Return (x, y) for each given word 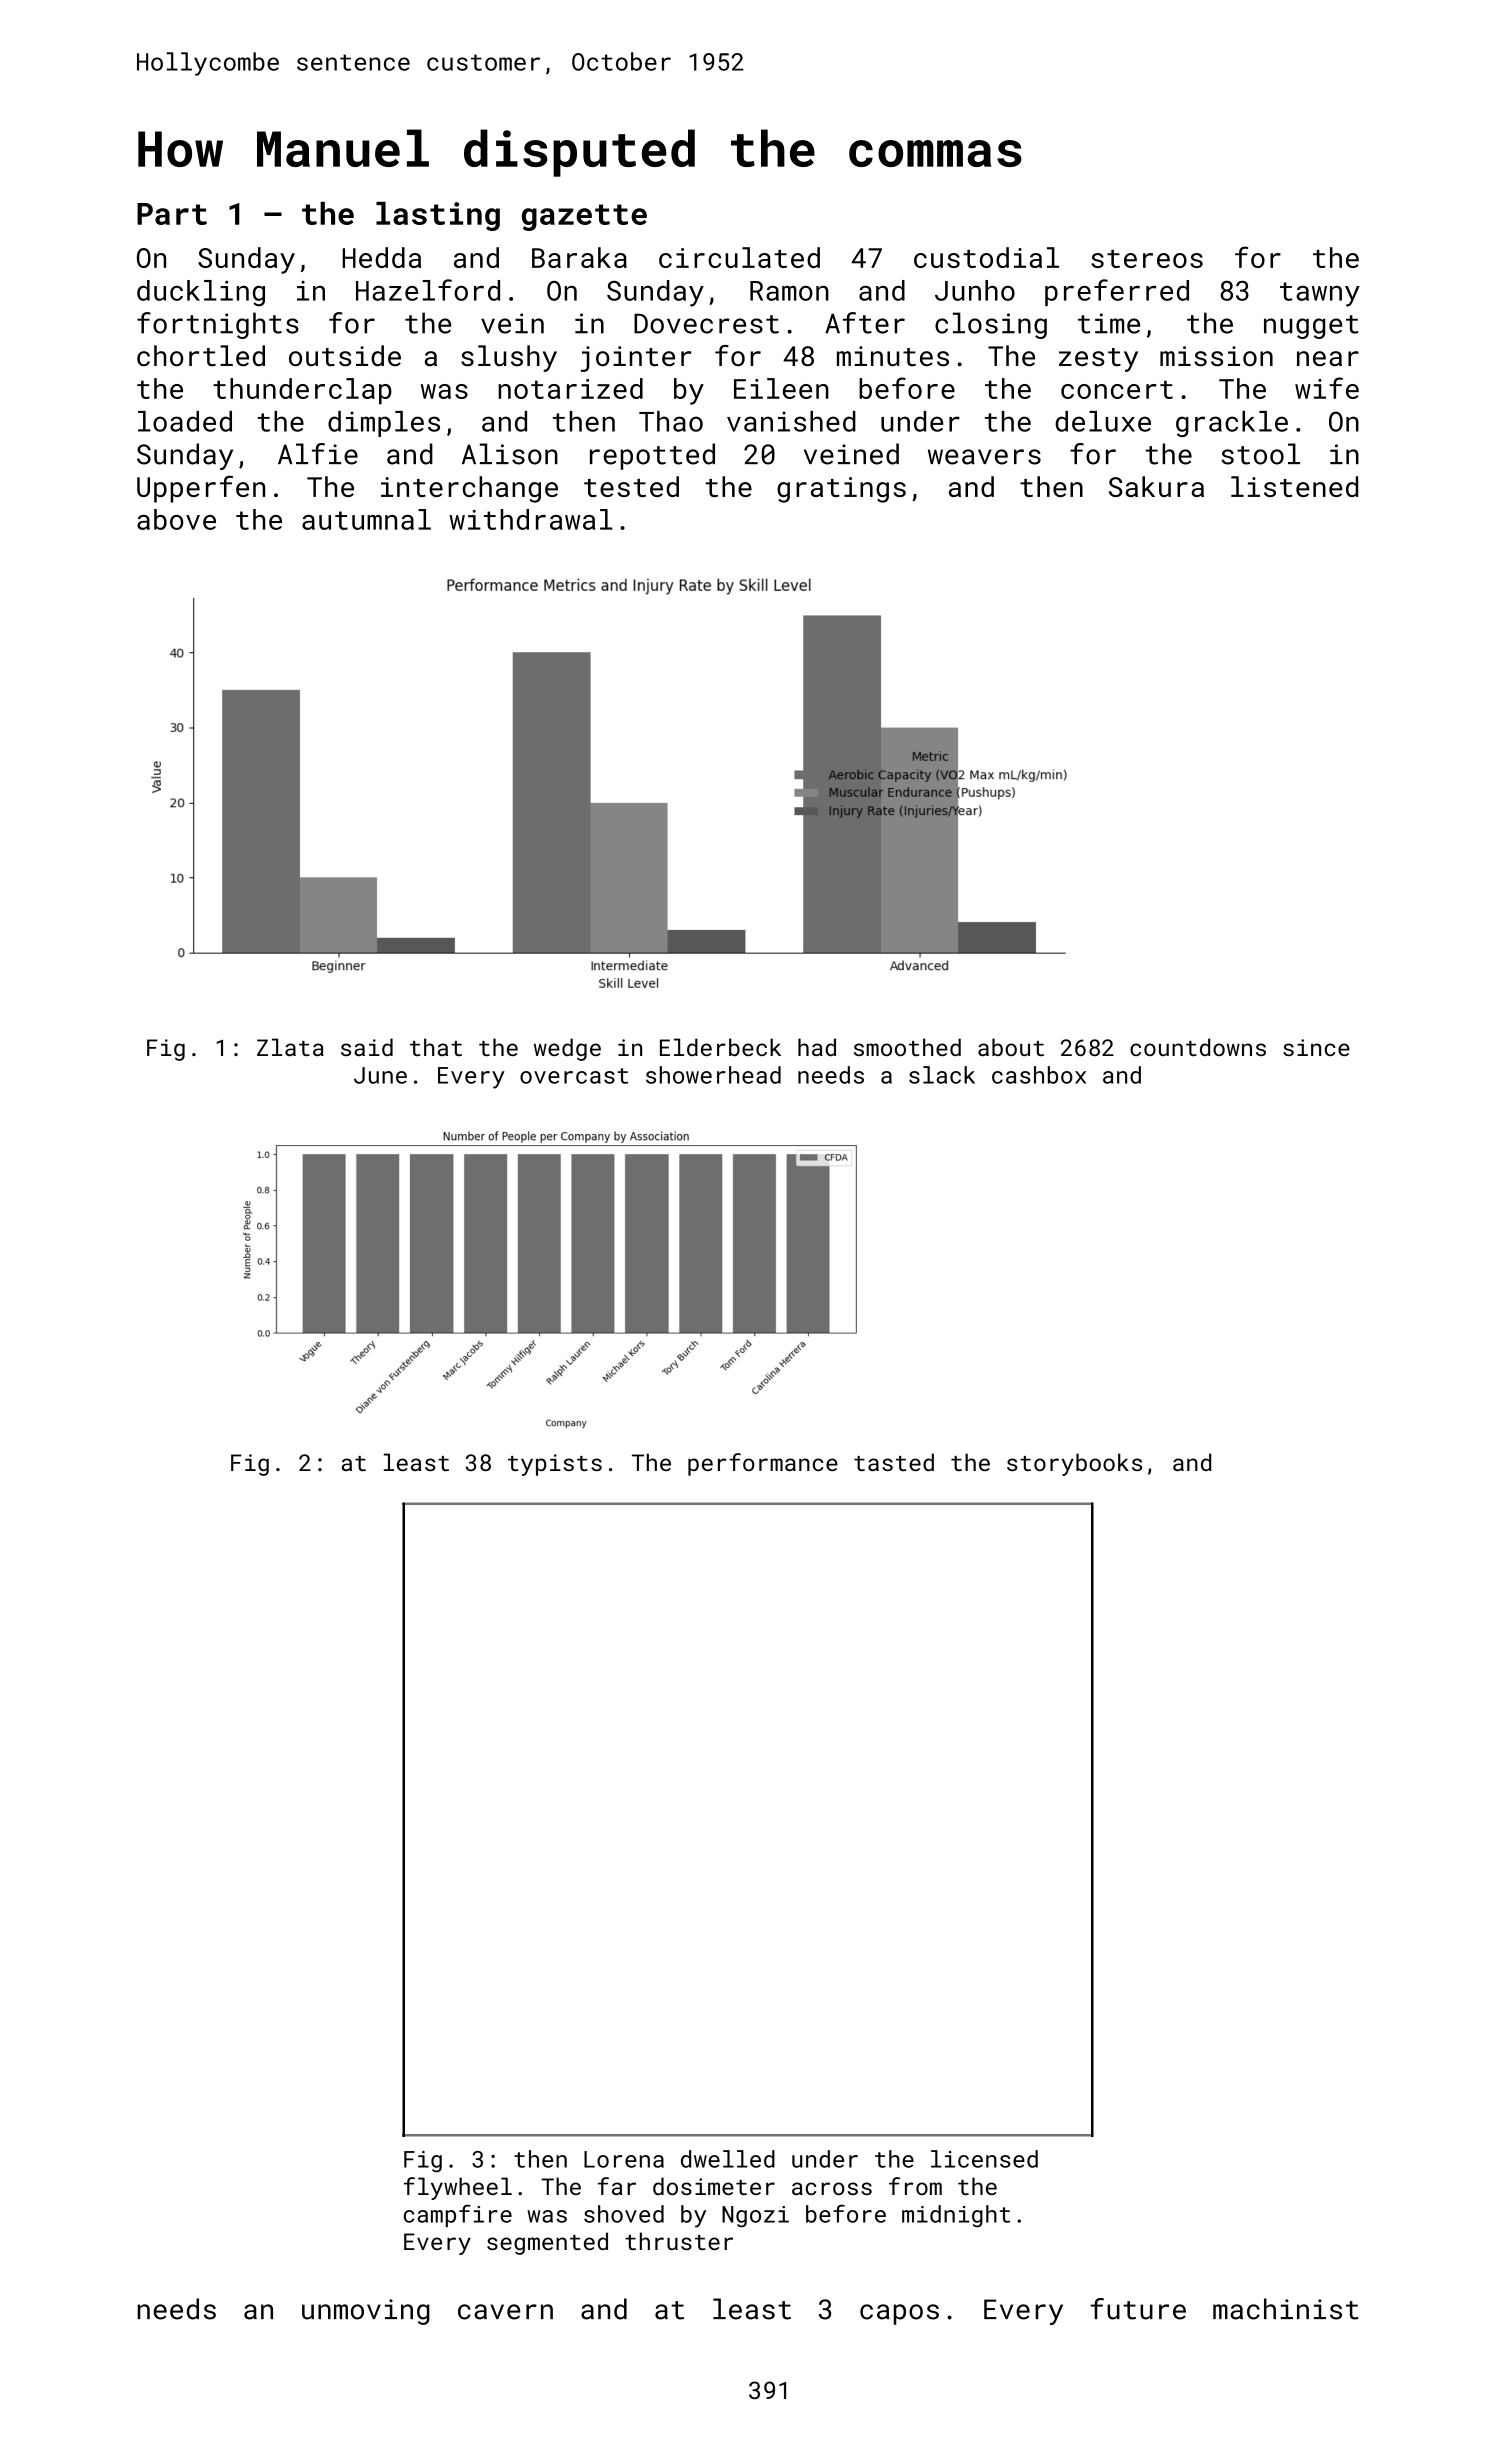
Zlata (290, 1047)
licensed (984, 2159)
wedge (567, 1049)
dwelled (728, 2159)
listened (1294, 486)
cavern (505, 2312)
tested (631, 486)
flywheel (458, 2188)
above (176, 519)
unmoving (366, 2312)
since (1316, 1047)
